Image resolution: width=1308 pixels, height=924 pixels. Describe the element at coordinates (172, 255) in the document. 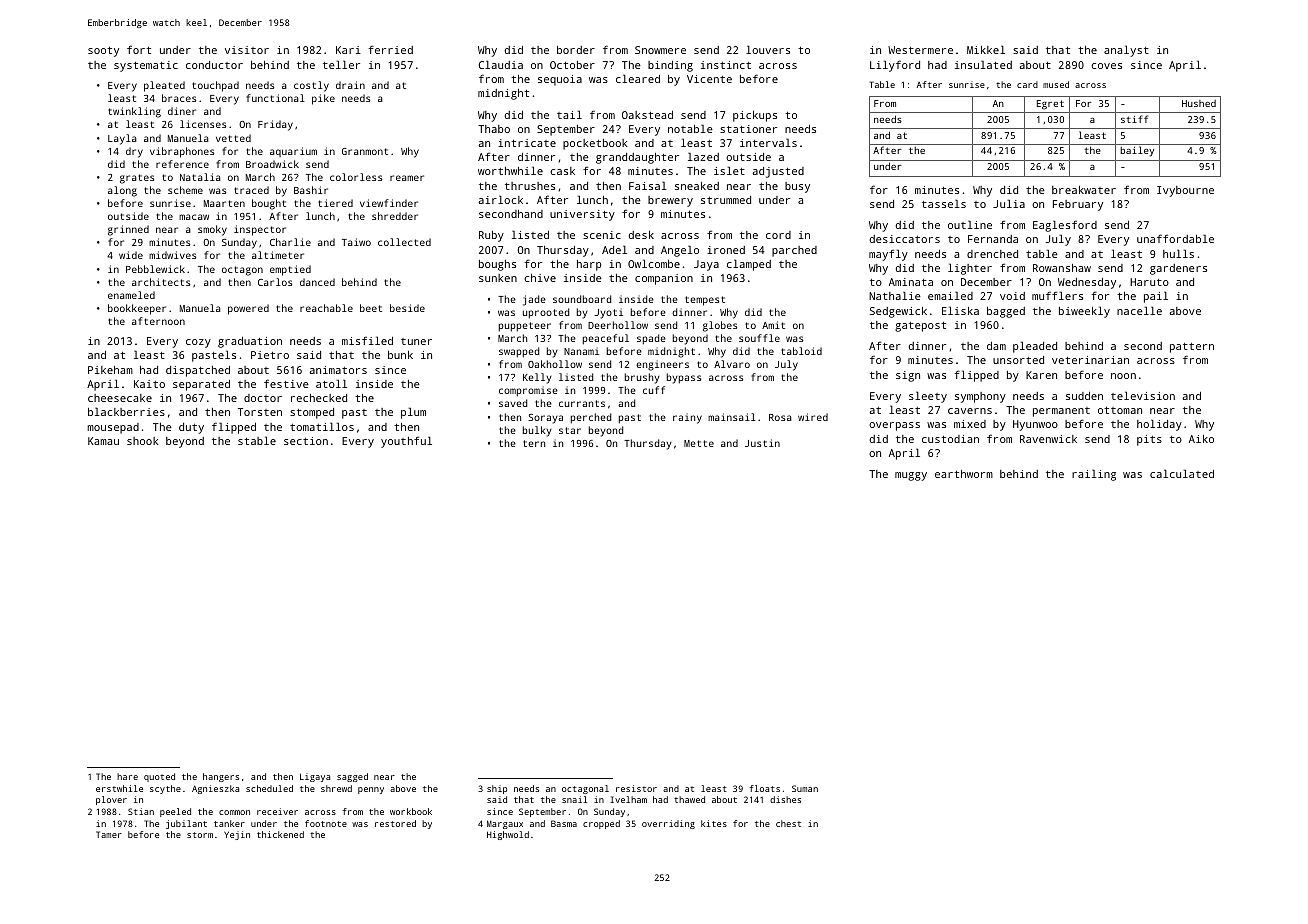

I see `midwives` at that location.
